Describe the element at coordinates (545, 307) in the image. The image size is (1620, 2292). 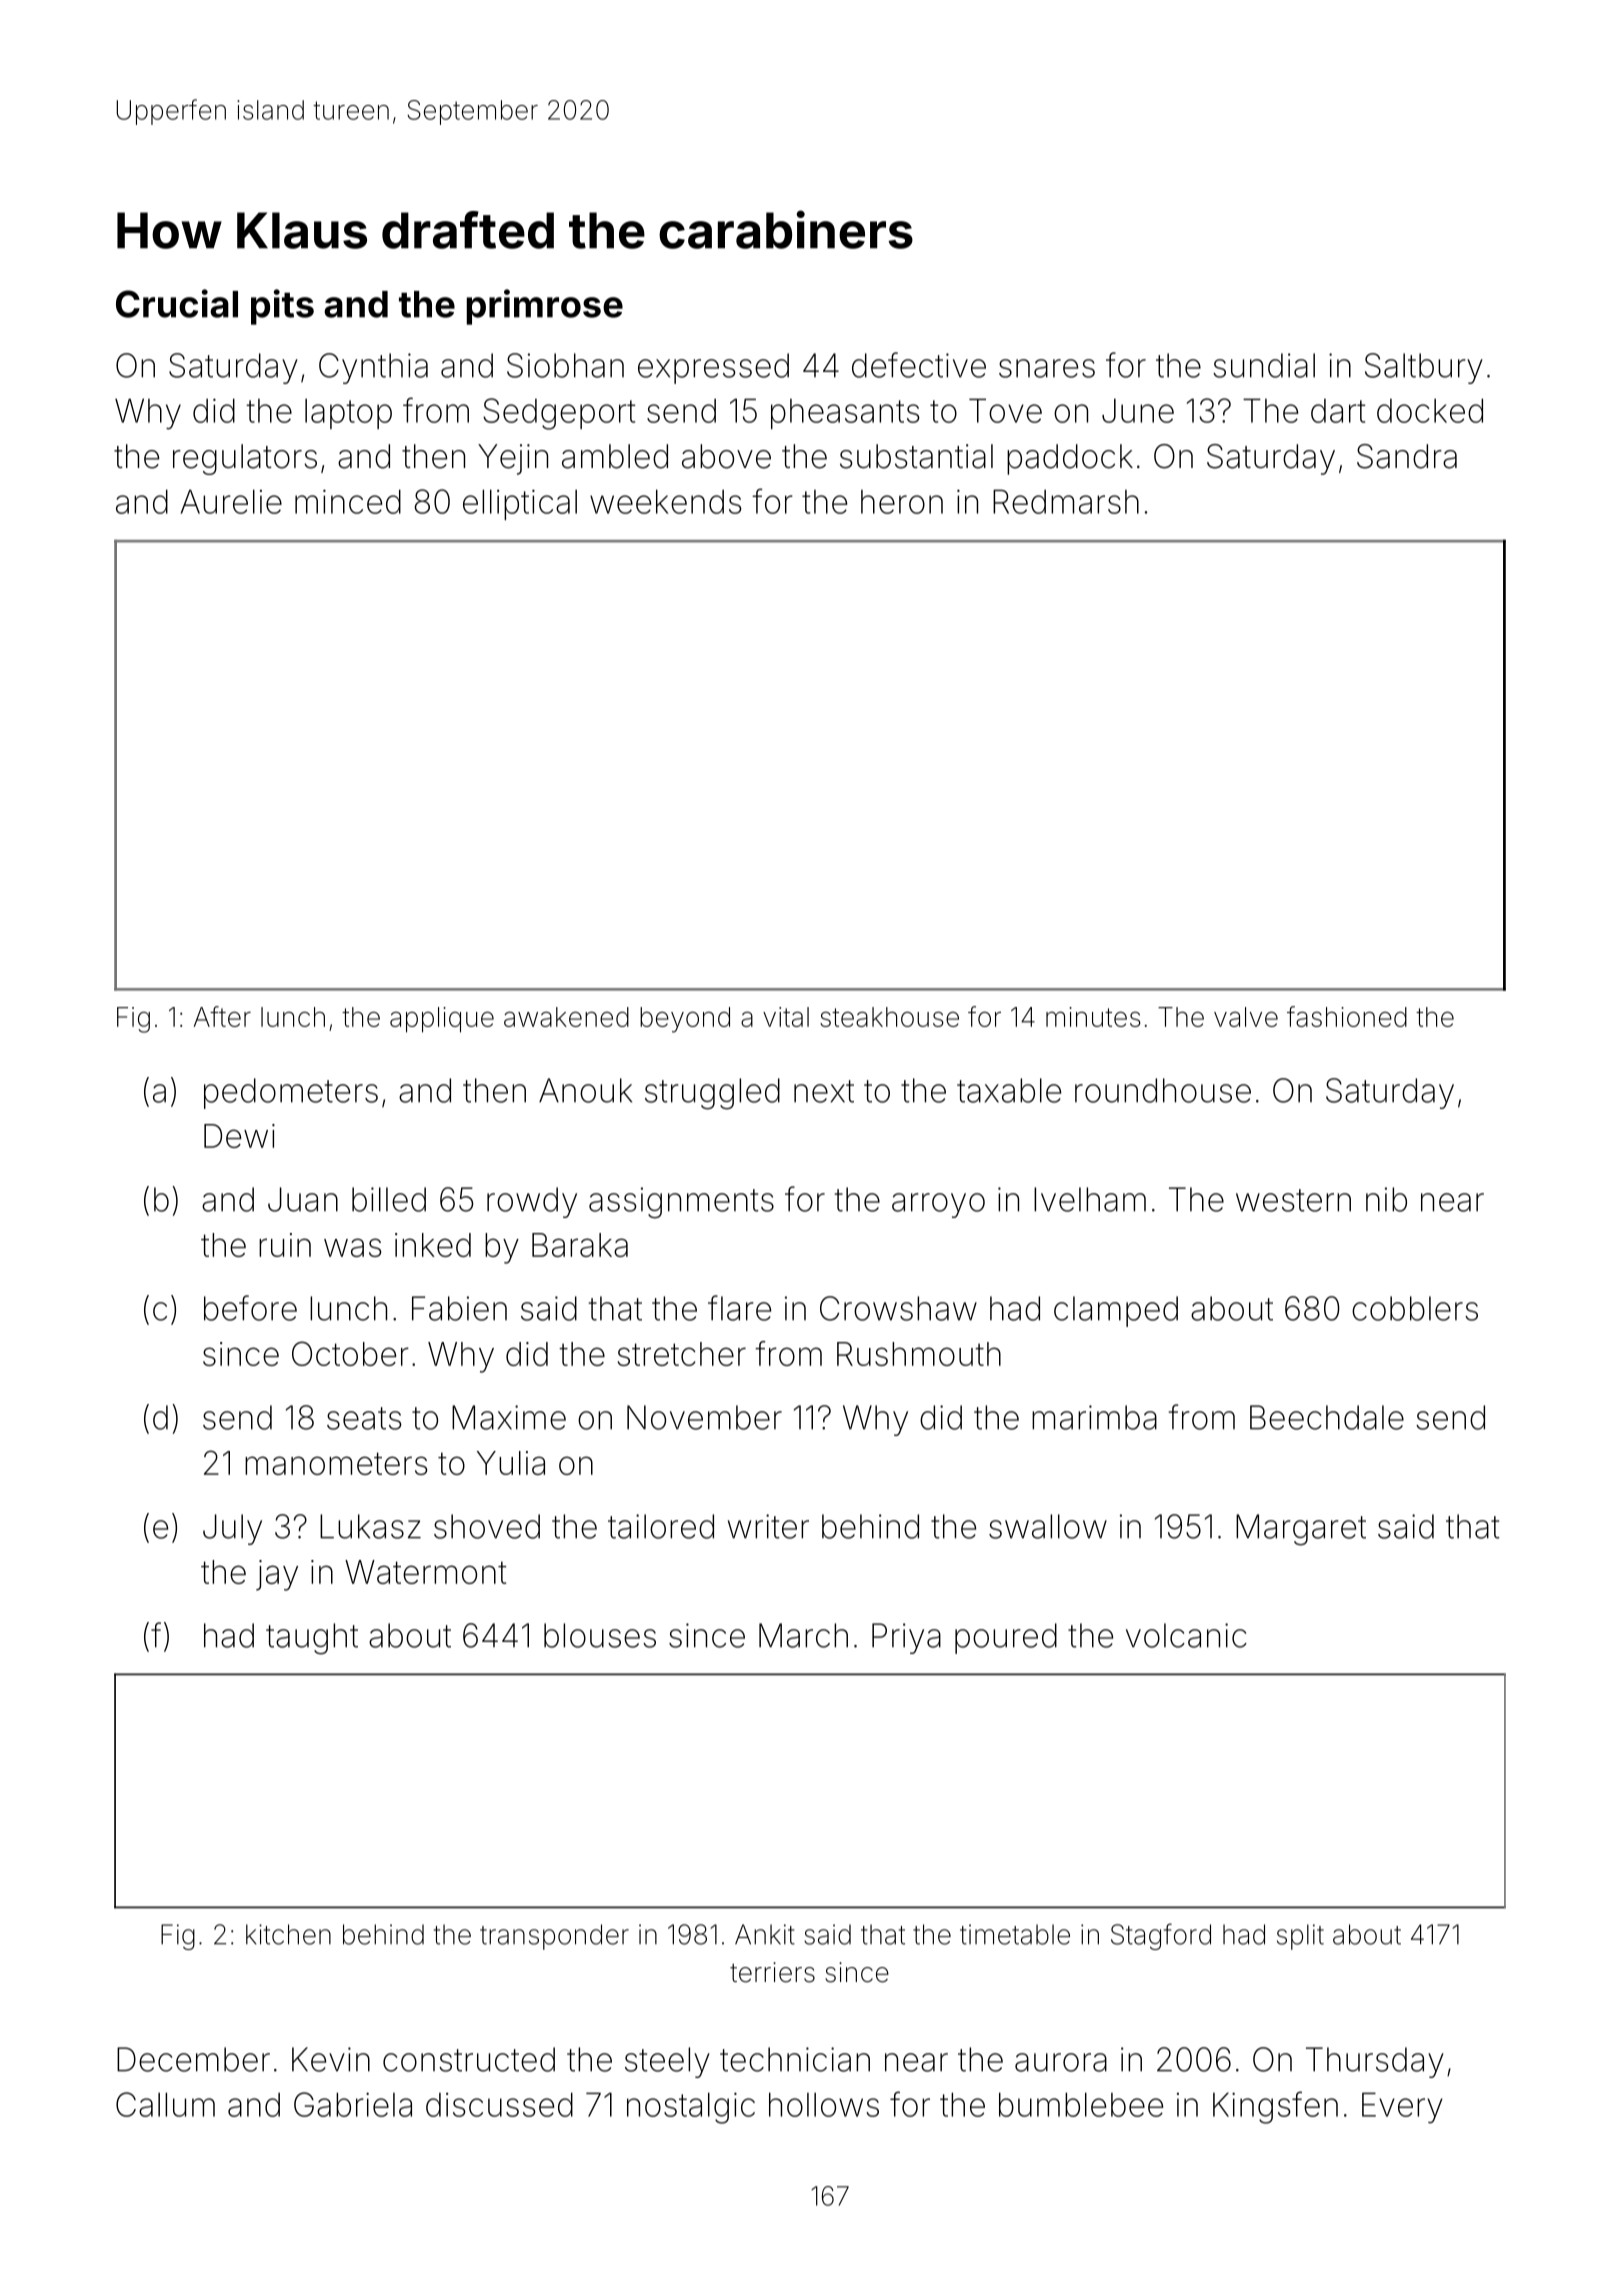
I see `primrose` at that location.
